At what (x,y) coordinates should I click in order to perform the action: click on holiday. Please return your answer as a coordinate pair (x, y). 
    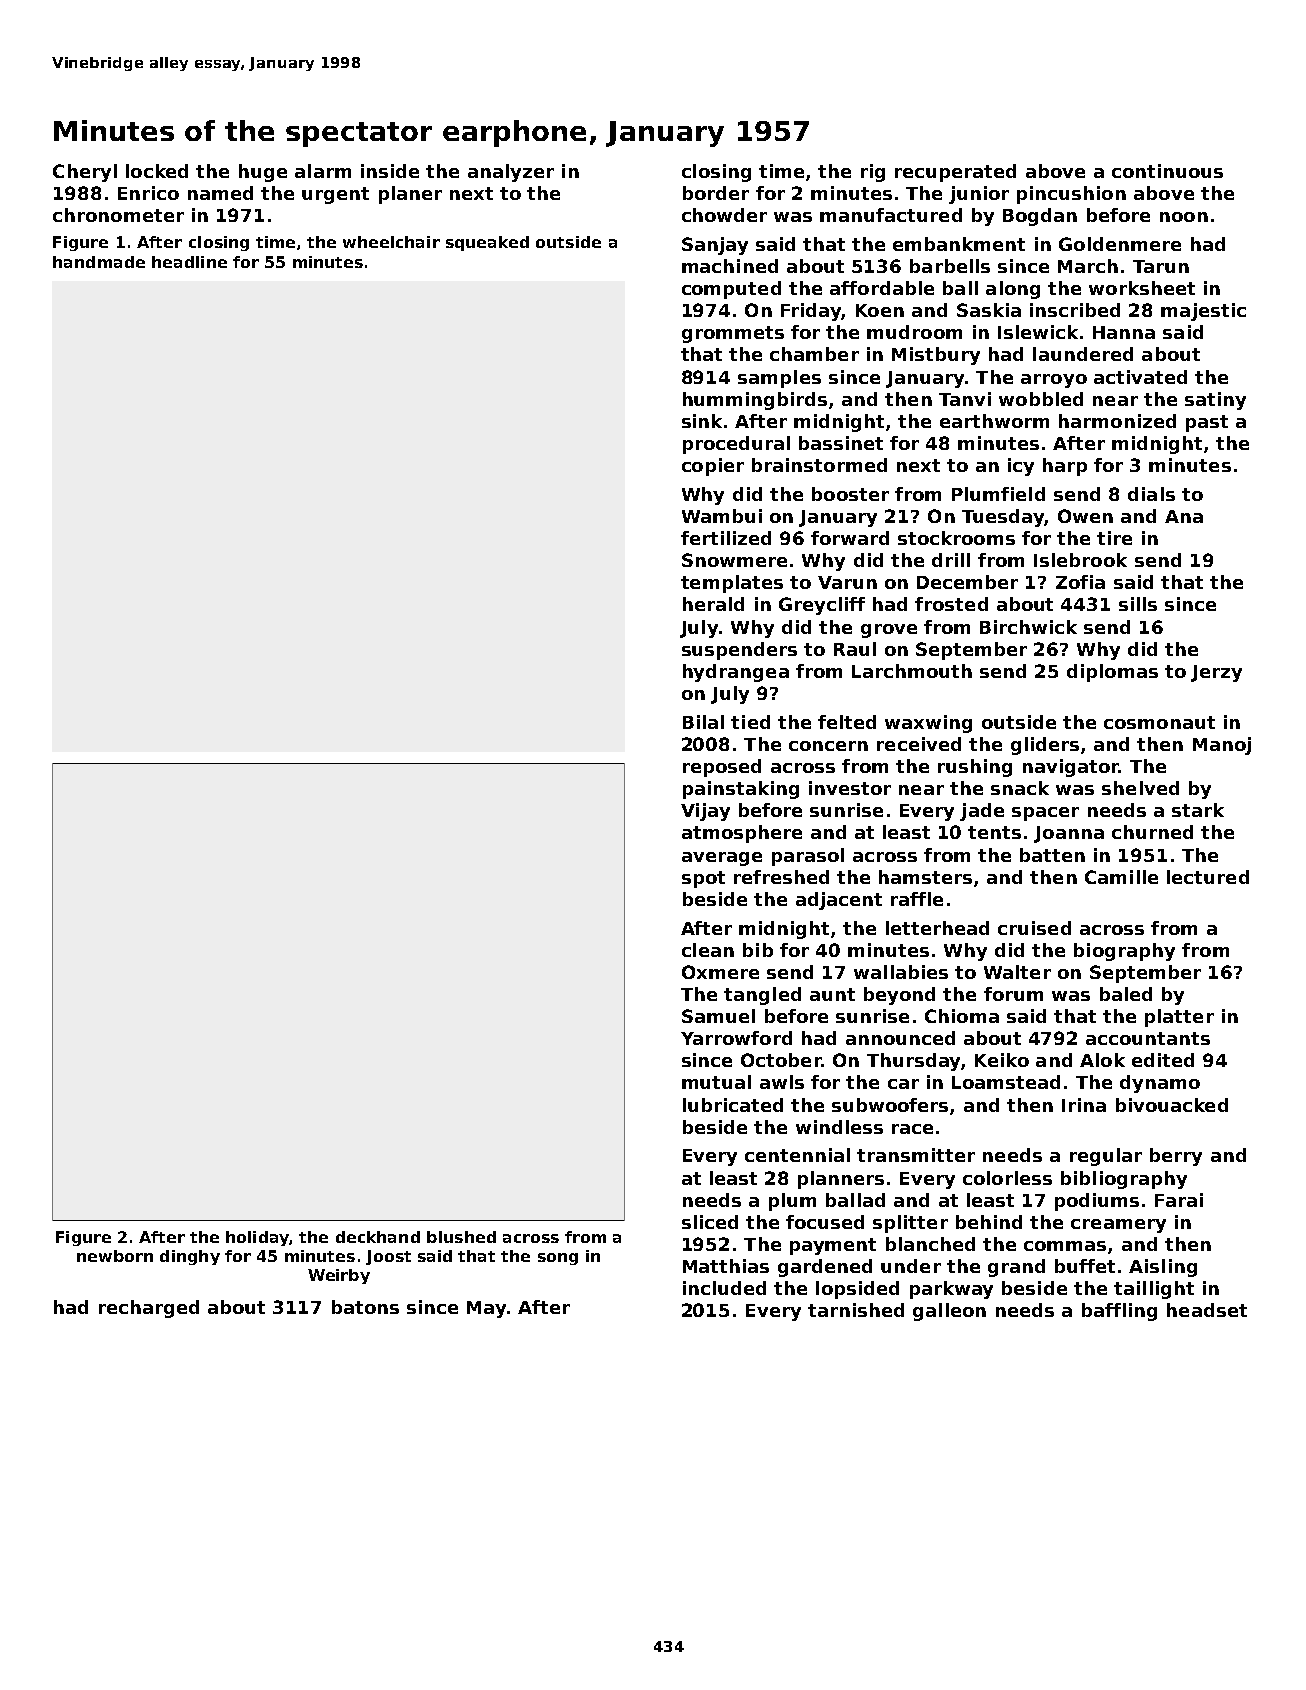
    Looking at the image, I should click on (257, 1238).
